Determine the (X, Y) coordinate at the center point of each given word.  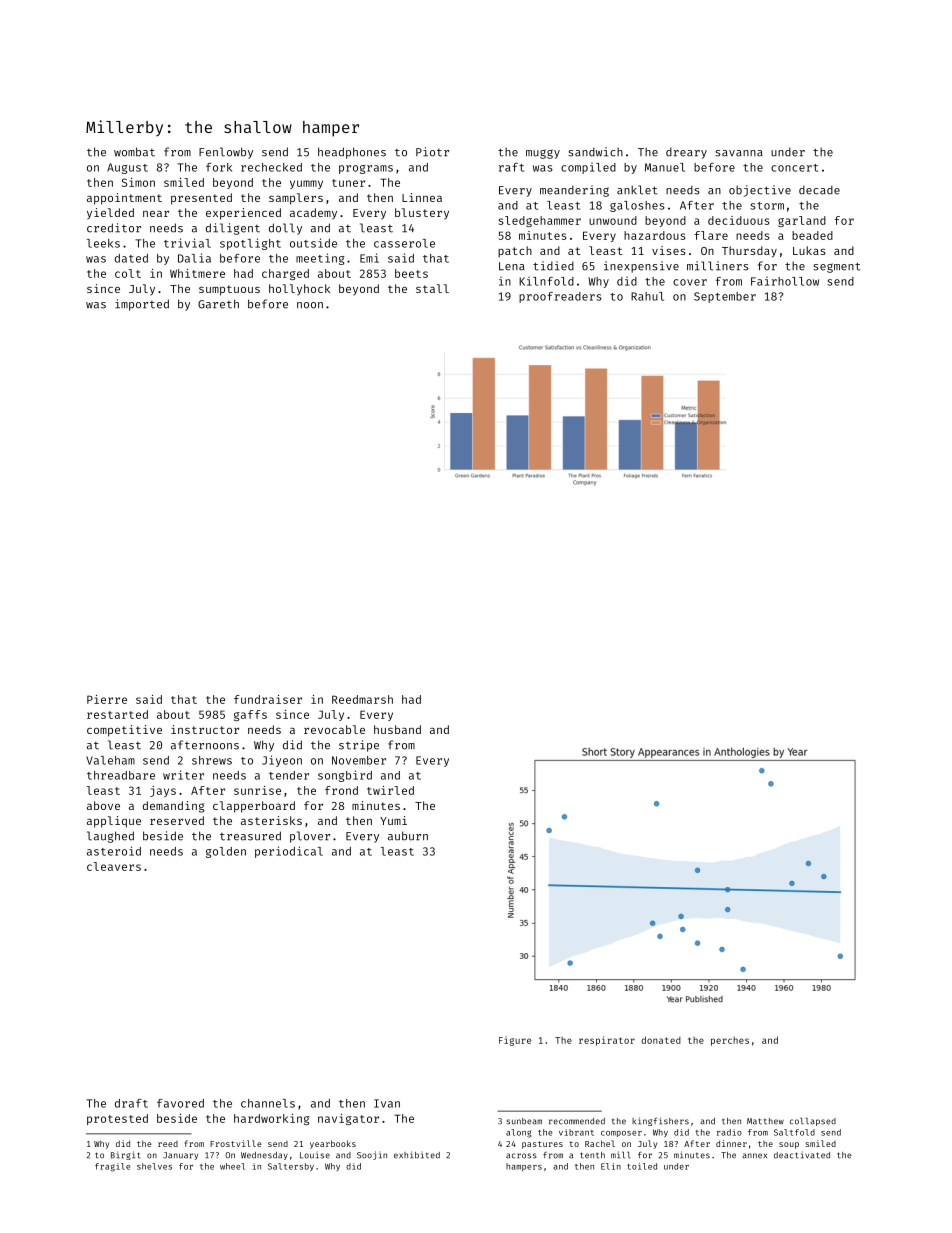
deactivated (802, 1155)
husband (397, 729)
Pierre (107, 699)
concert (794, 168)
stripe (359, 746)
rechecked (271, 167)
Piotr (432, 152)
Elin (611, 1166)
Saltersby (291, 1167)
